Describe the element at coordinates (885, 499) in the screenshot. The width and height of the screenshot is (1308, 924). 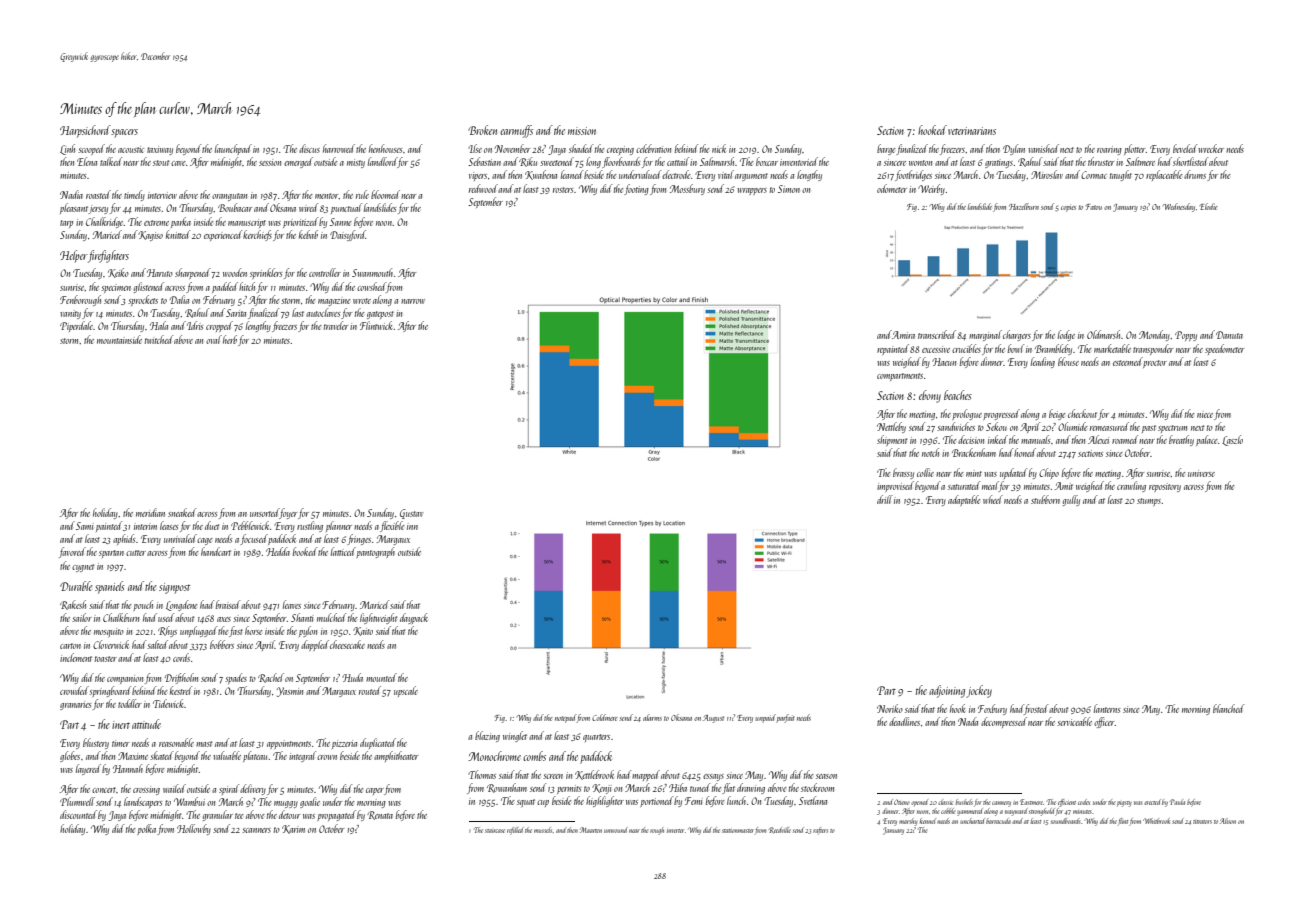
I see `drill` at that location.
